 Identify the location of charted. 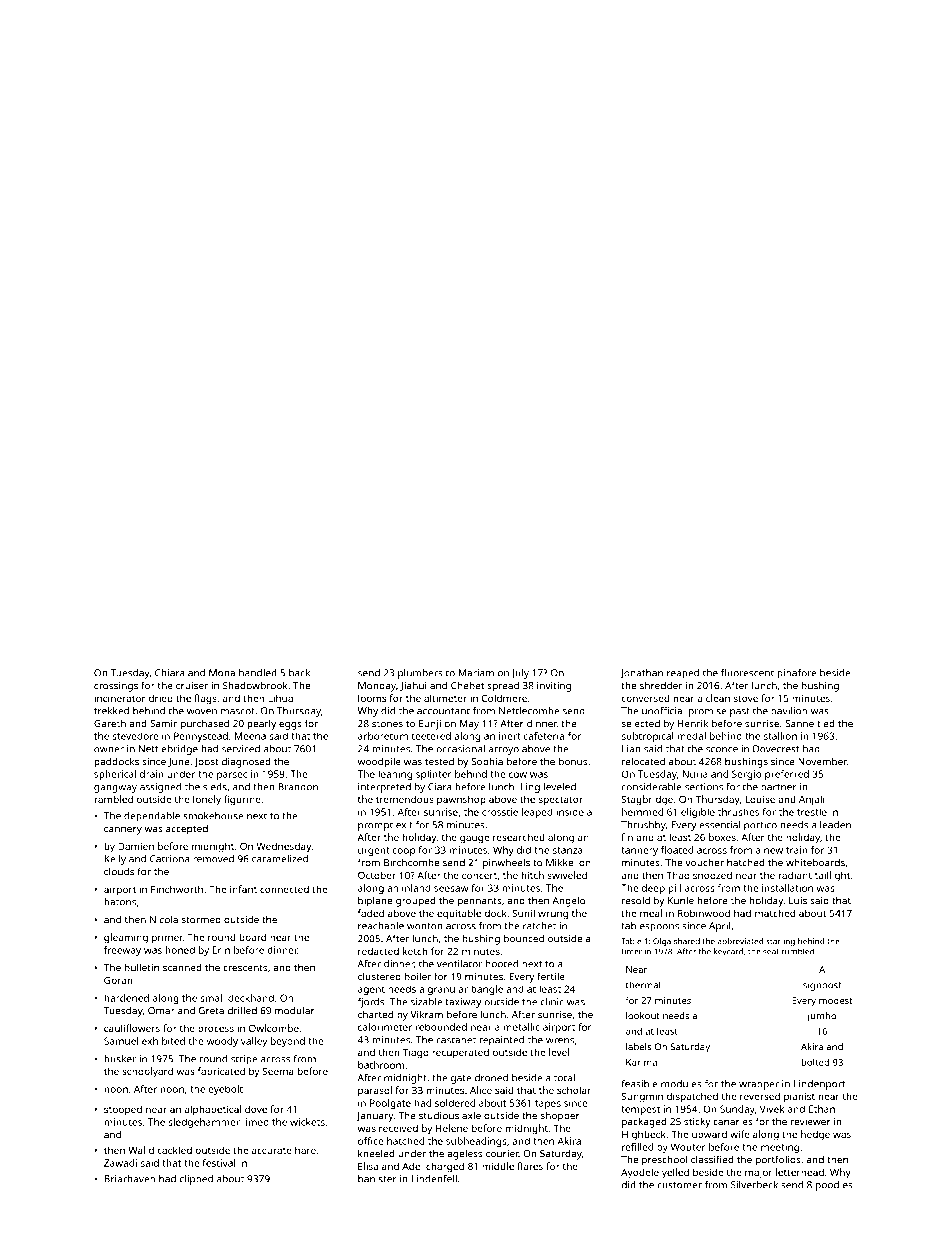
(375, 1014).
